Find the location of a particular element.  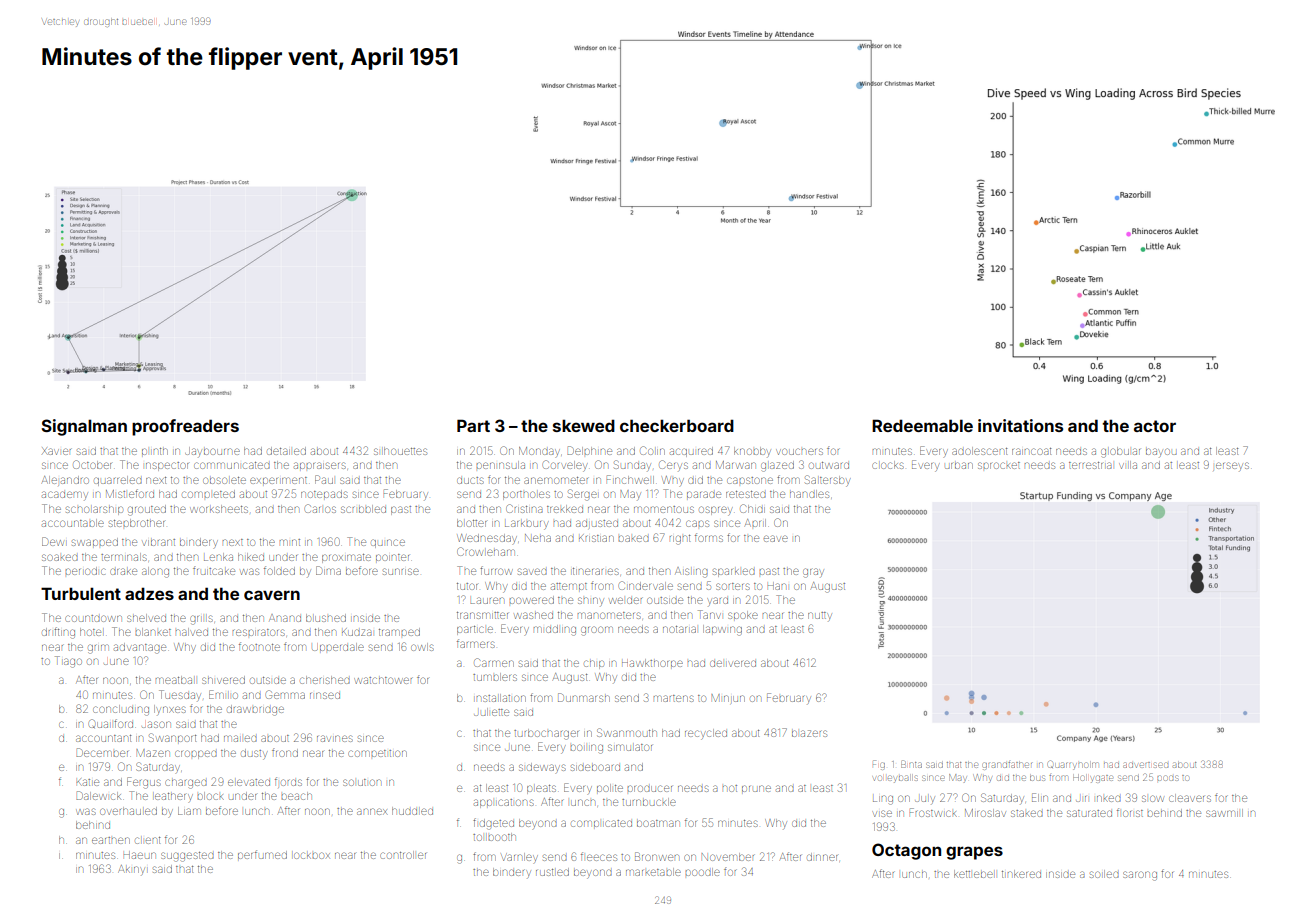

boatman is located at coordinates (658, 823).
